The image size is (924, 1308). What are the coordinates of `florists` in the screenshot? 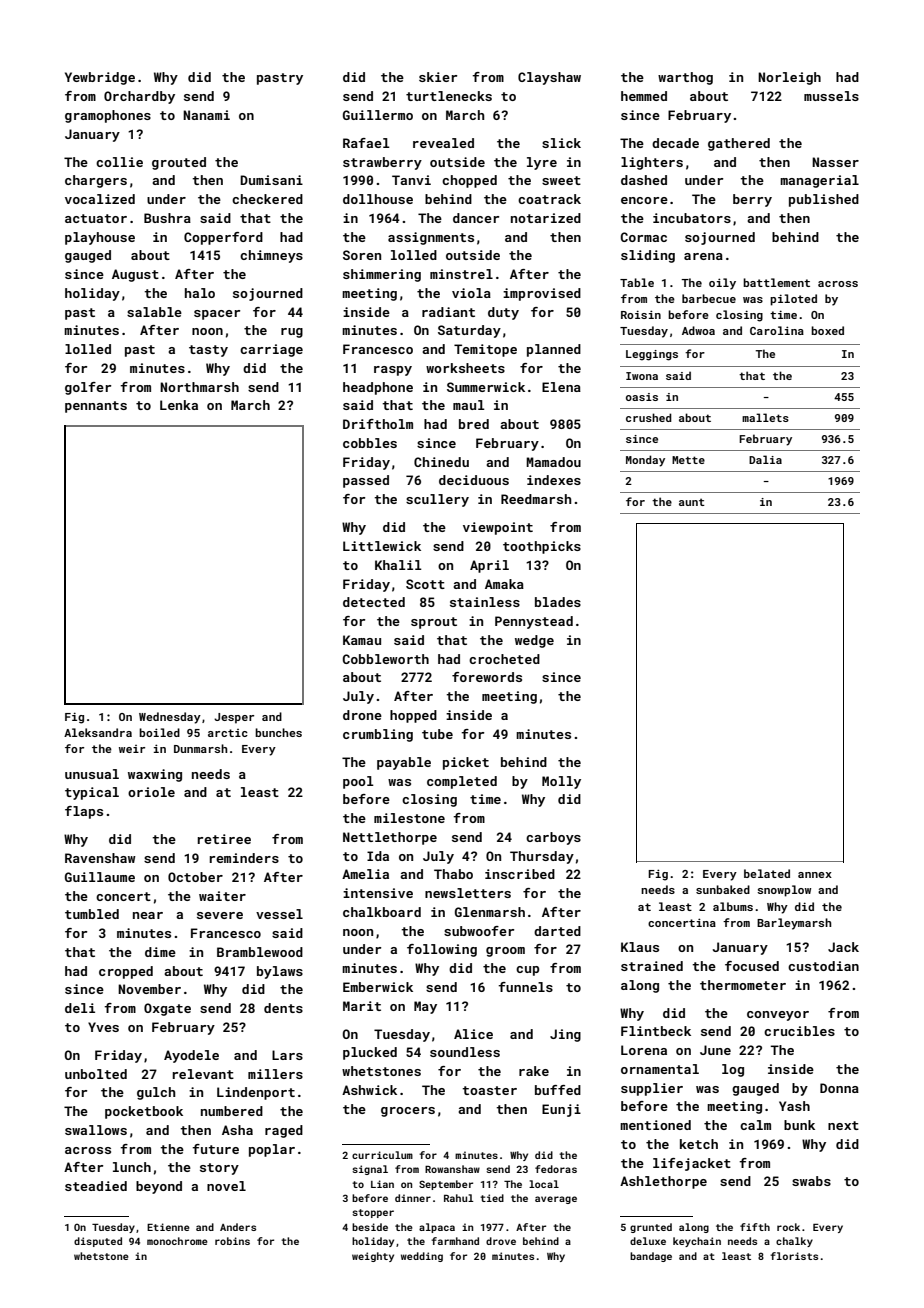 It's located at (794, 1256).
